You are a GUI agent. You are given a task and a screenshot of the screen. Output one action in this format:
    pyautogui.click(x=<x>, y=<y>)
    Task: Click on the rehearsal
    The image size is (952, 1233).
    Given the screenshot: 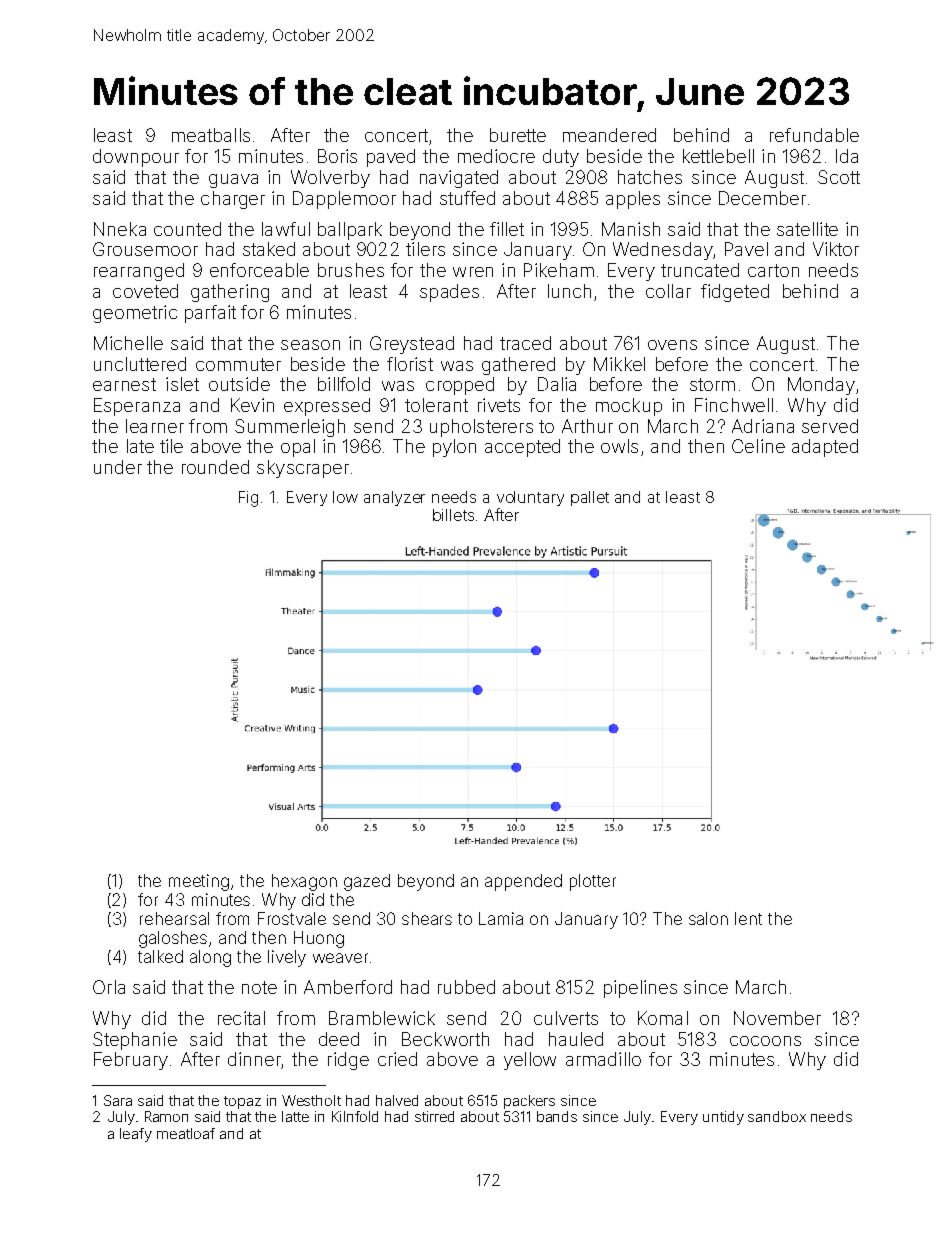 What is the action you would take?
    pyautogui.click(x=174, y=918)
